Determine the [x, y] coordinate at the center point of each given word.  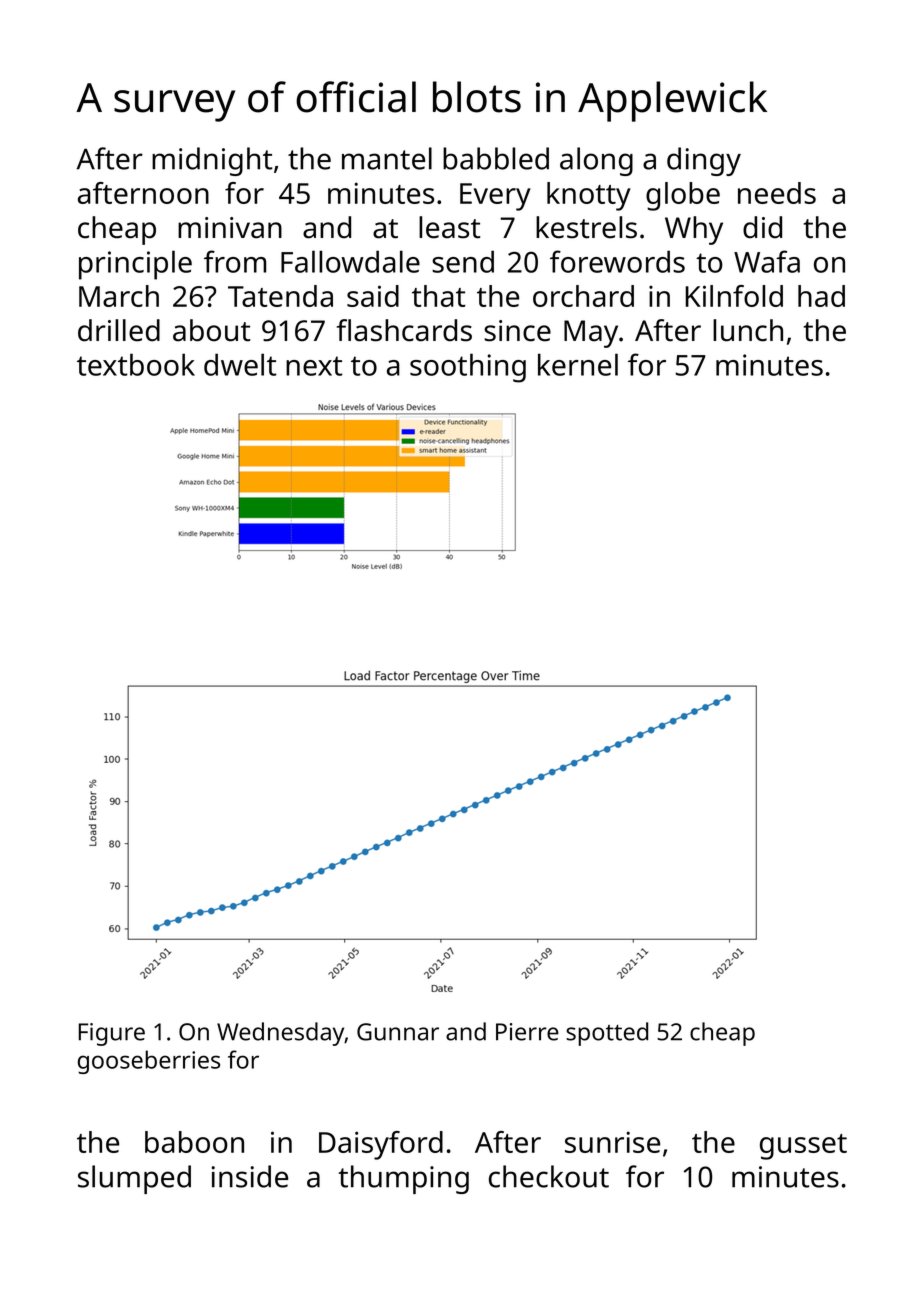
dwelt [240, 364]
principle [135, 265]
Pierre [527, 1032]
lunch [748, 330]
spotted [607, 1034]
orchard [583, 296]
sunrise [612, 1142]
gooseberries [149, 1062]
